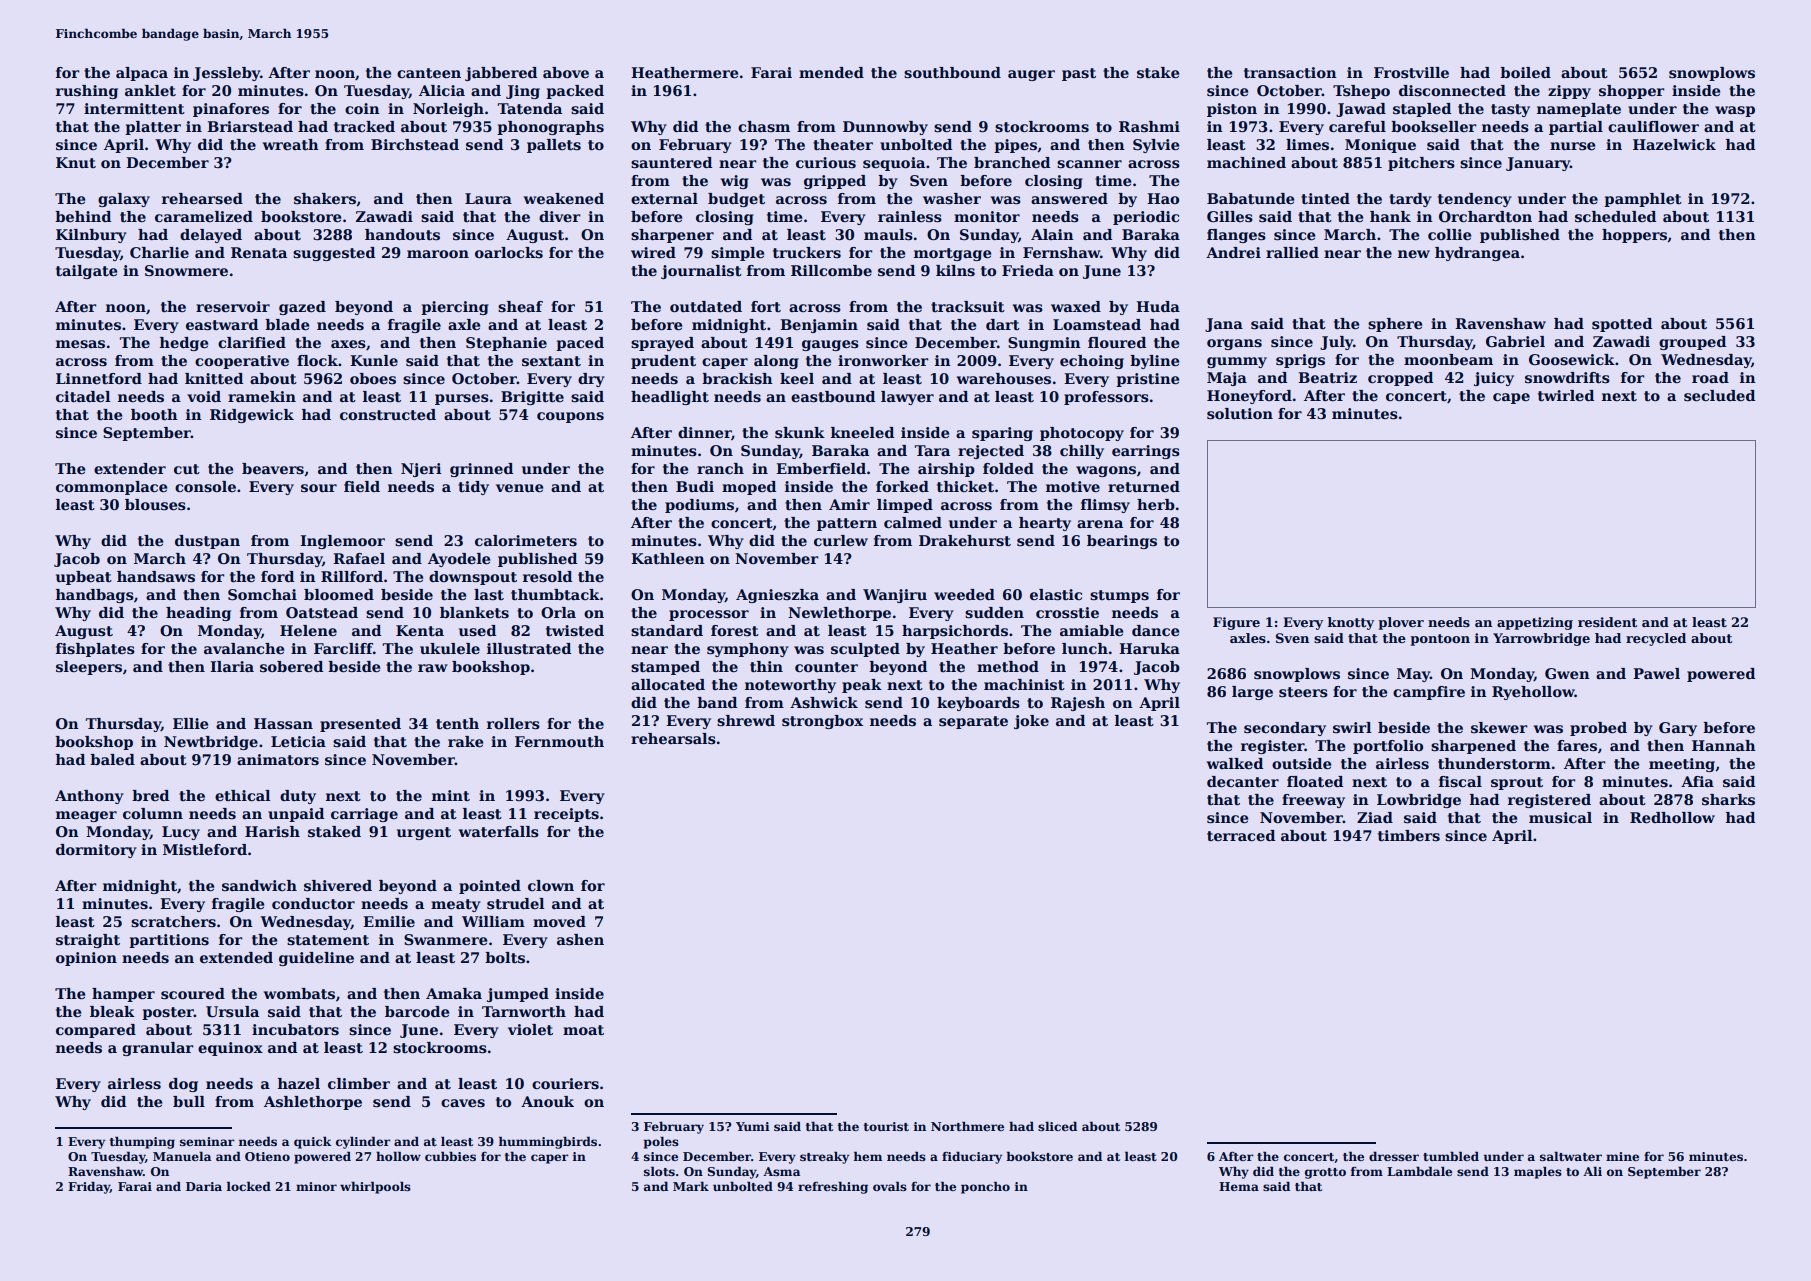 The width and height of the page is (1811, 1281). What do you see at coordinates (1622, 1156) in the page?
I see `mine` at bounding box center [1622, 1156].
